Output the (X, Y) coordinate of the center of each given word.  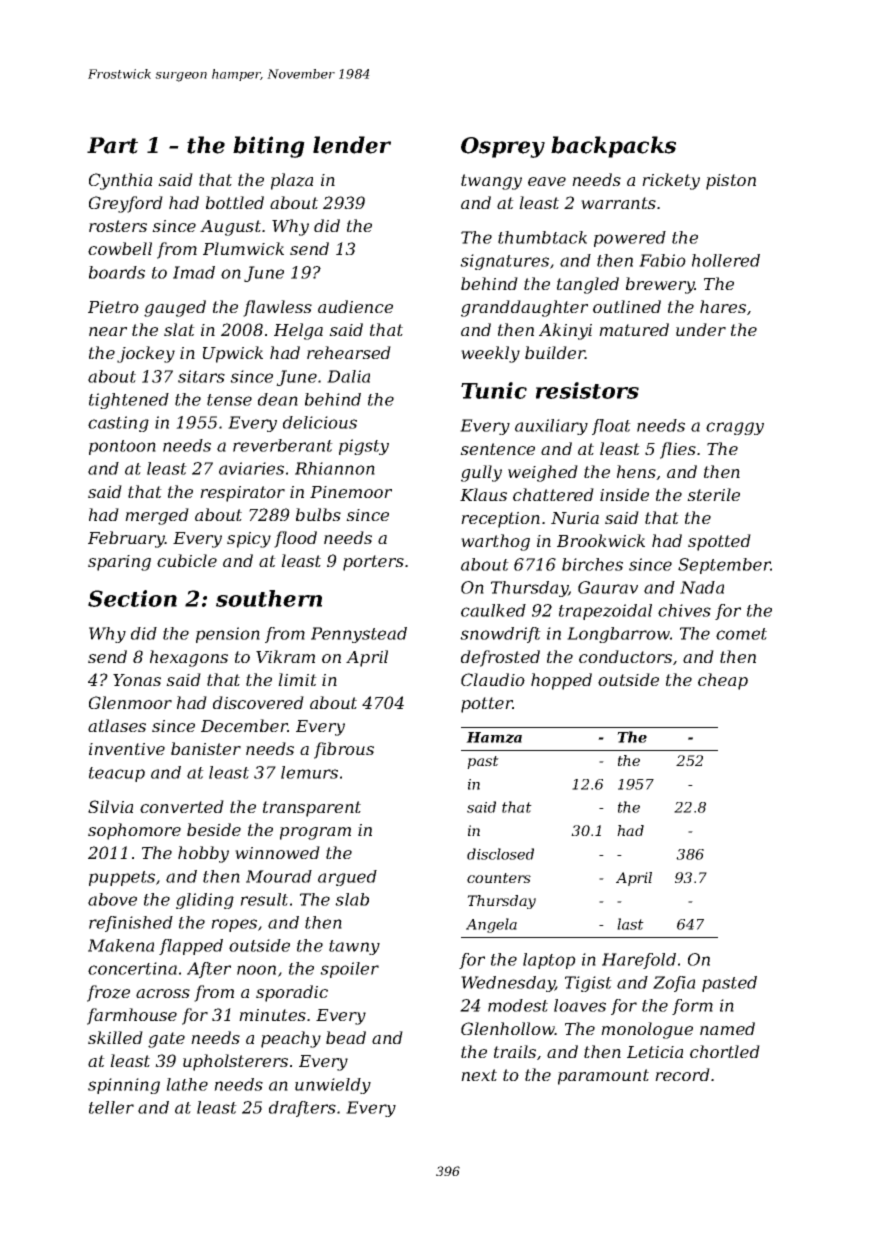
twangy (491, 182)
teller (111, 1107)
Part (112, 145)
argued (347, 878)
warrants (618, 203)
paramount (603, 1077)
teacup (117, 774)
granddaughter (524, 308)
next (479, 1075)
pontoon (122, 447)
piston (731, 182)
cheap (723, 681)
